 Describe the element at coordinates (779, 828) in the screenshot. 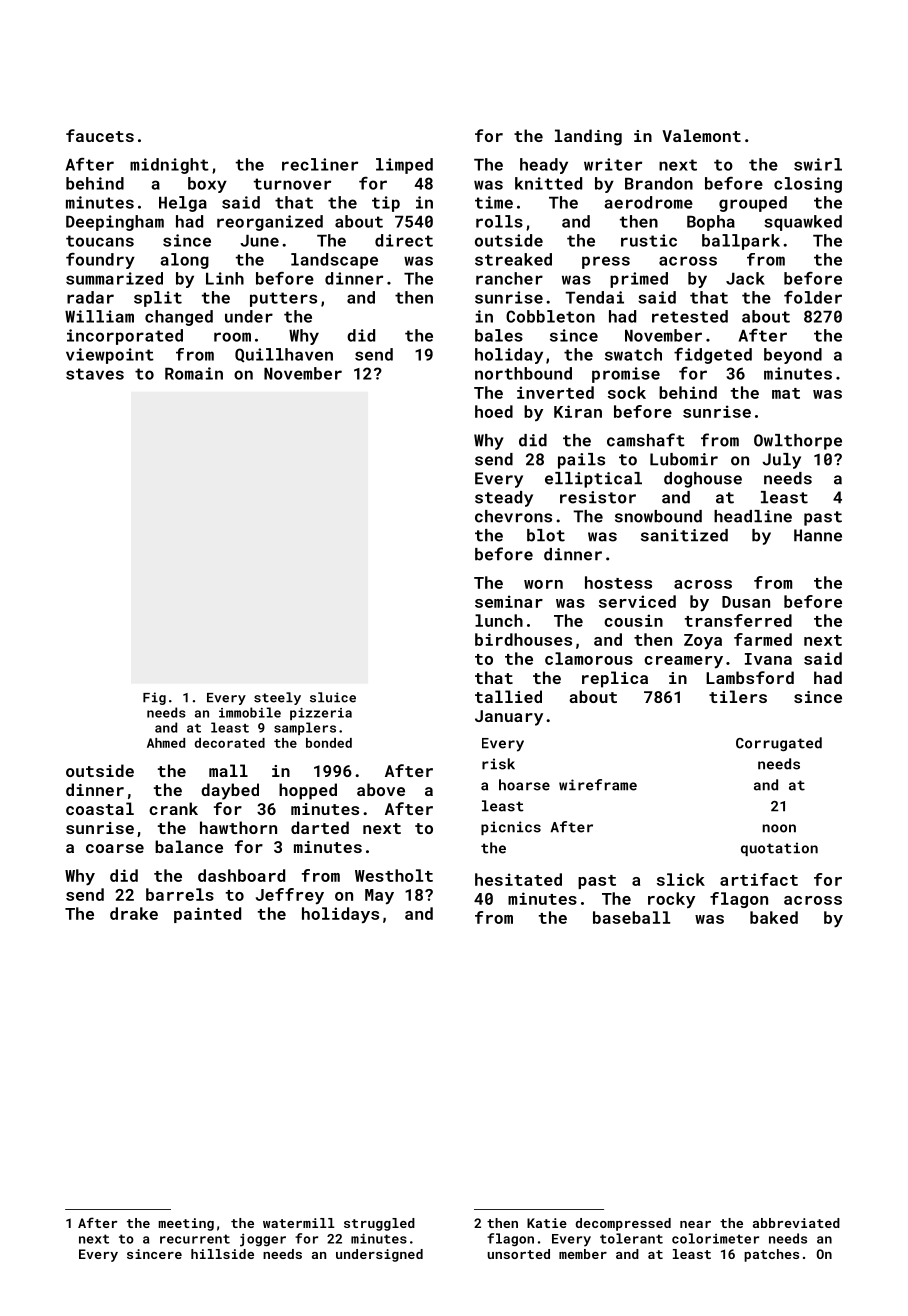

I see `noon` at that location.
